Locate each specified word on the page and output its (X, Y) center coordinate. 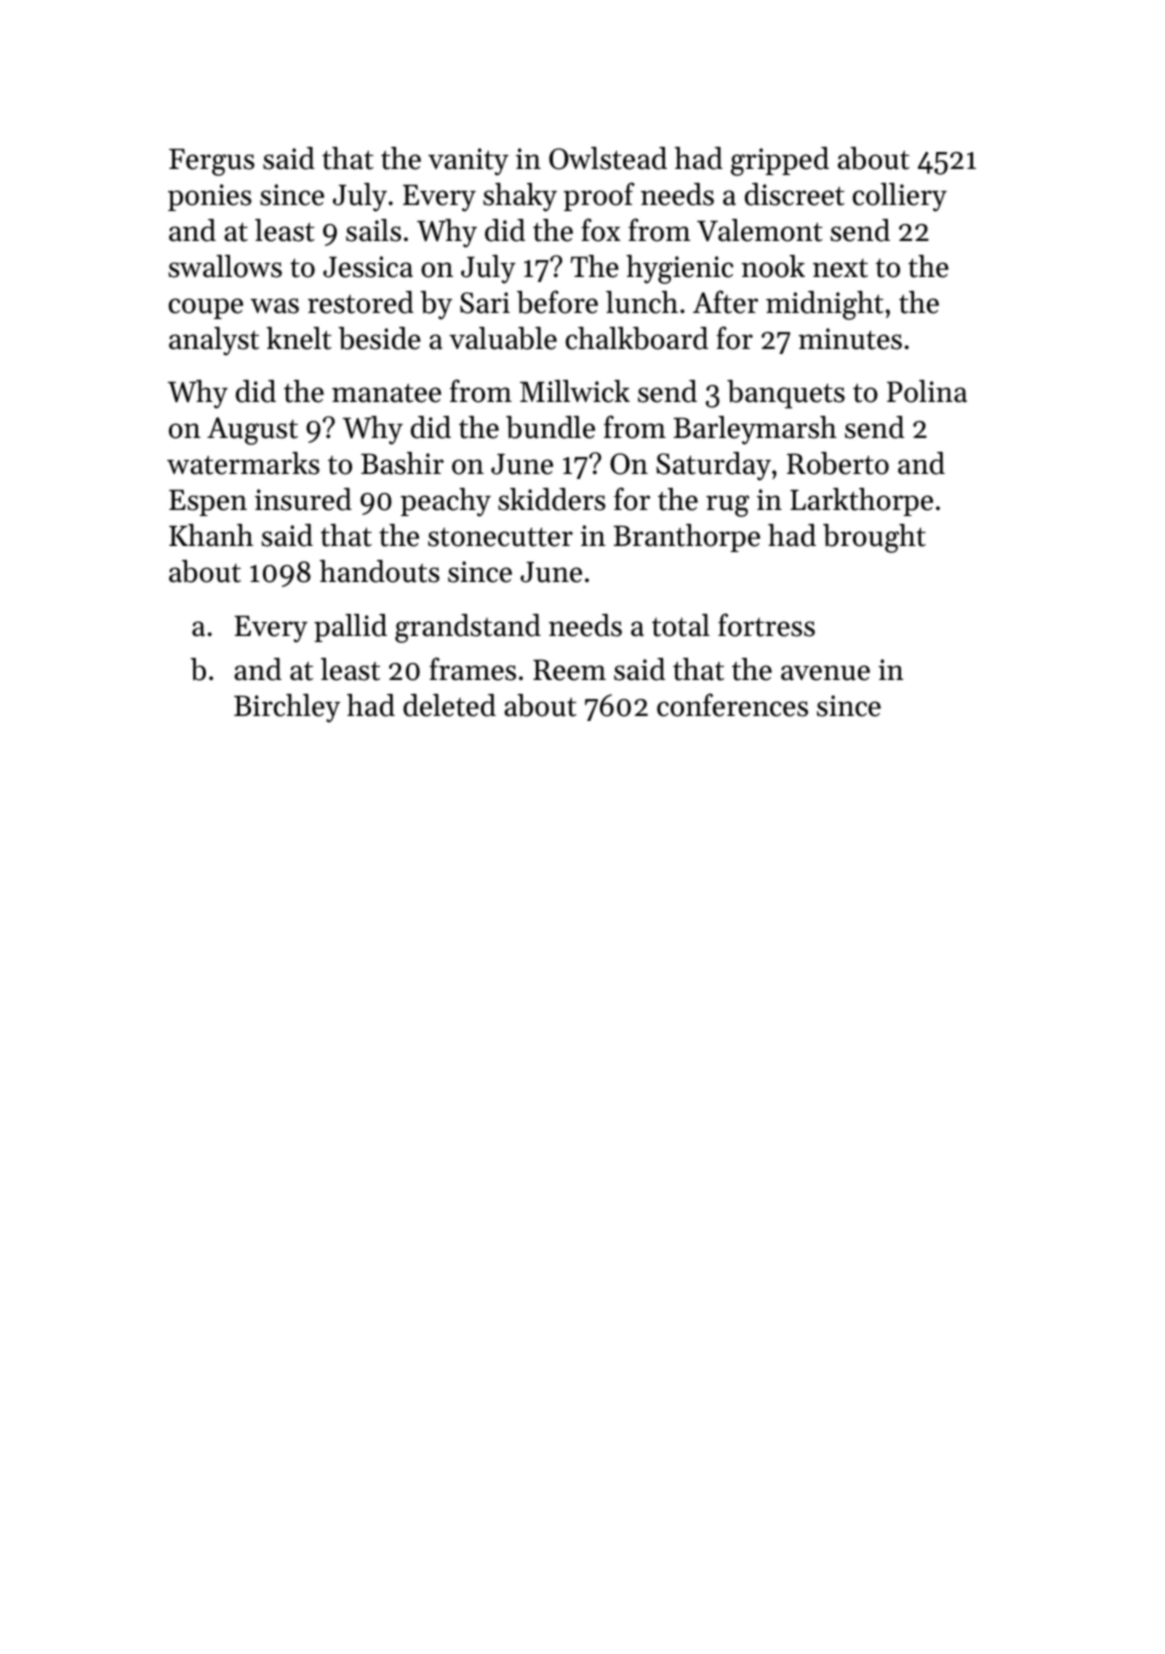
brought (874, 538)
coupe (206, 308)
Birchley (287, 708)
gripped (780, 161)
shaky (520, 197)
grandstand (468, 628)
